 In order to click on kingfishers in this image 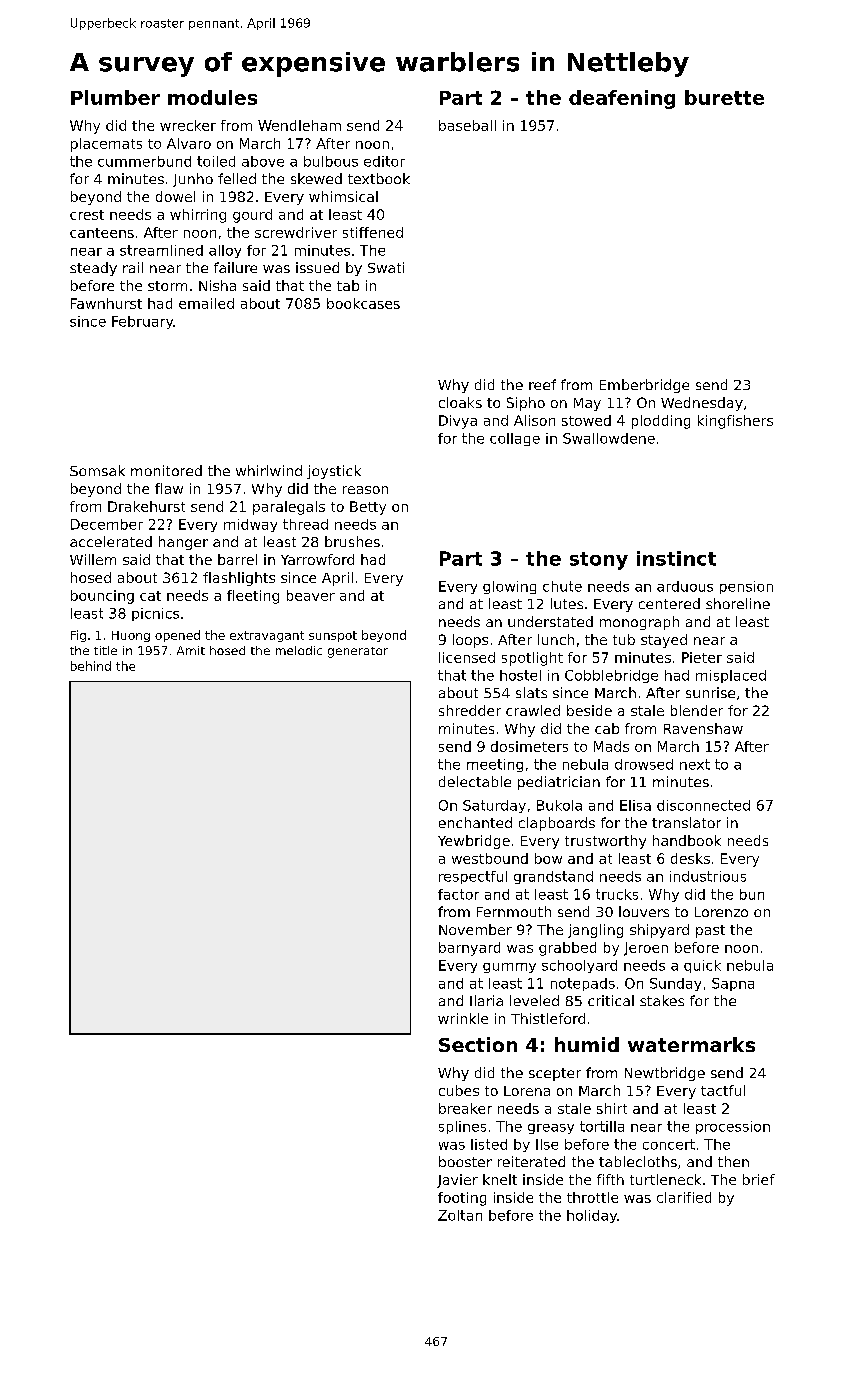, I will do `click(735, 422)`.
